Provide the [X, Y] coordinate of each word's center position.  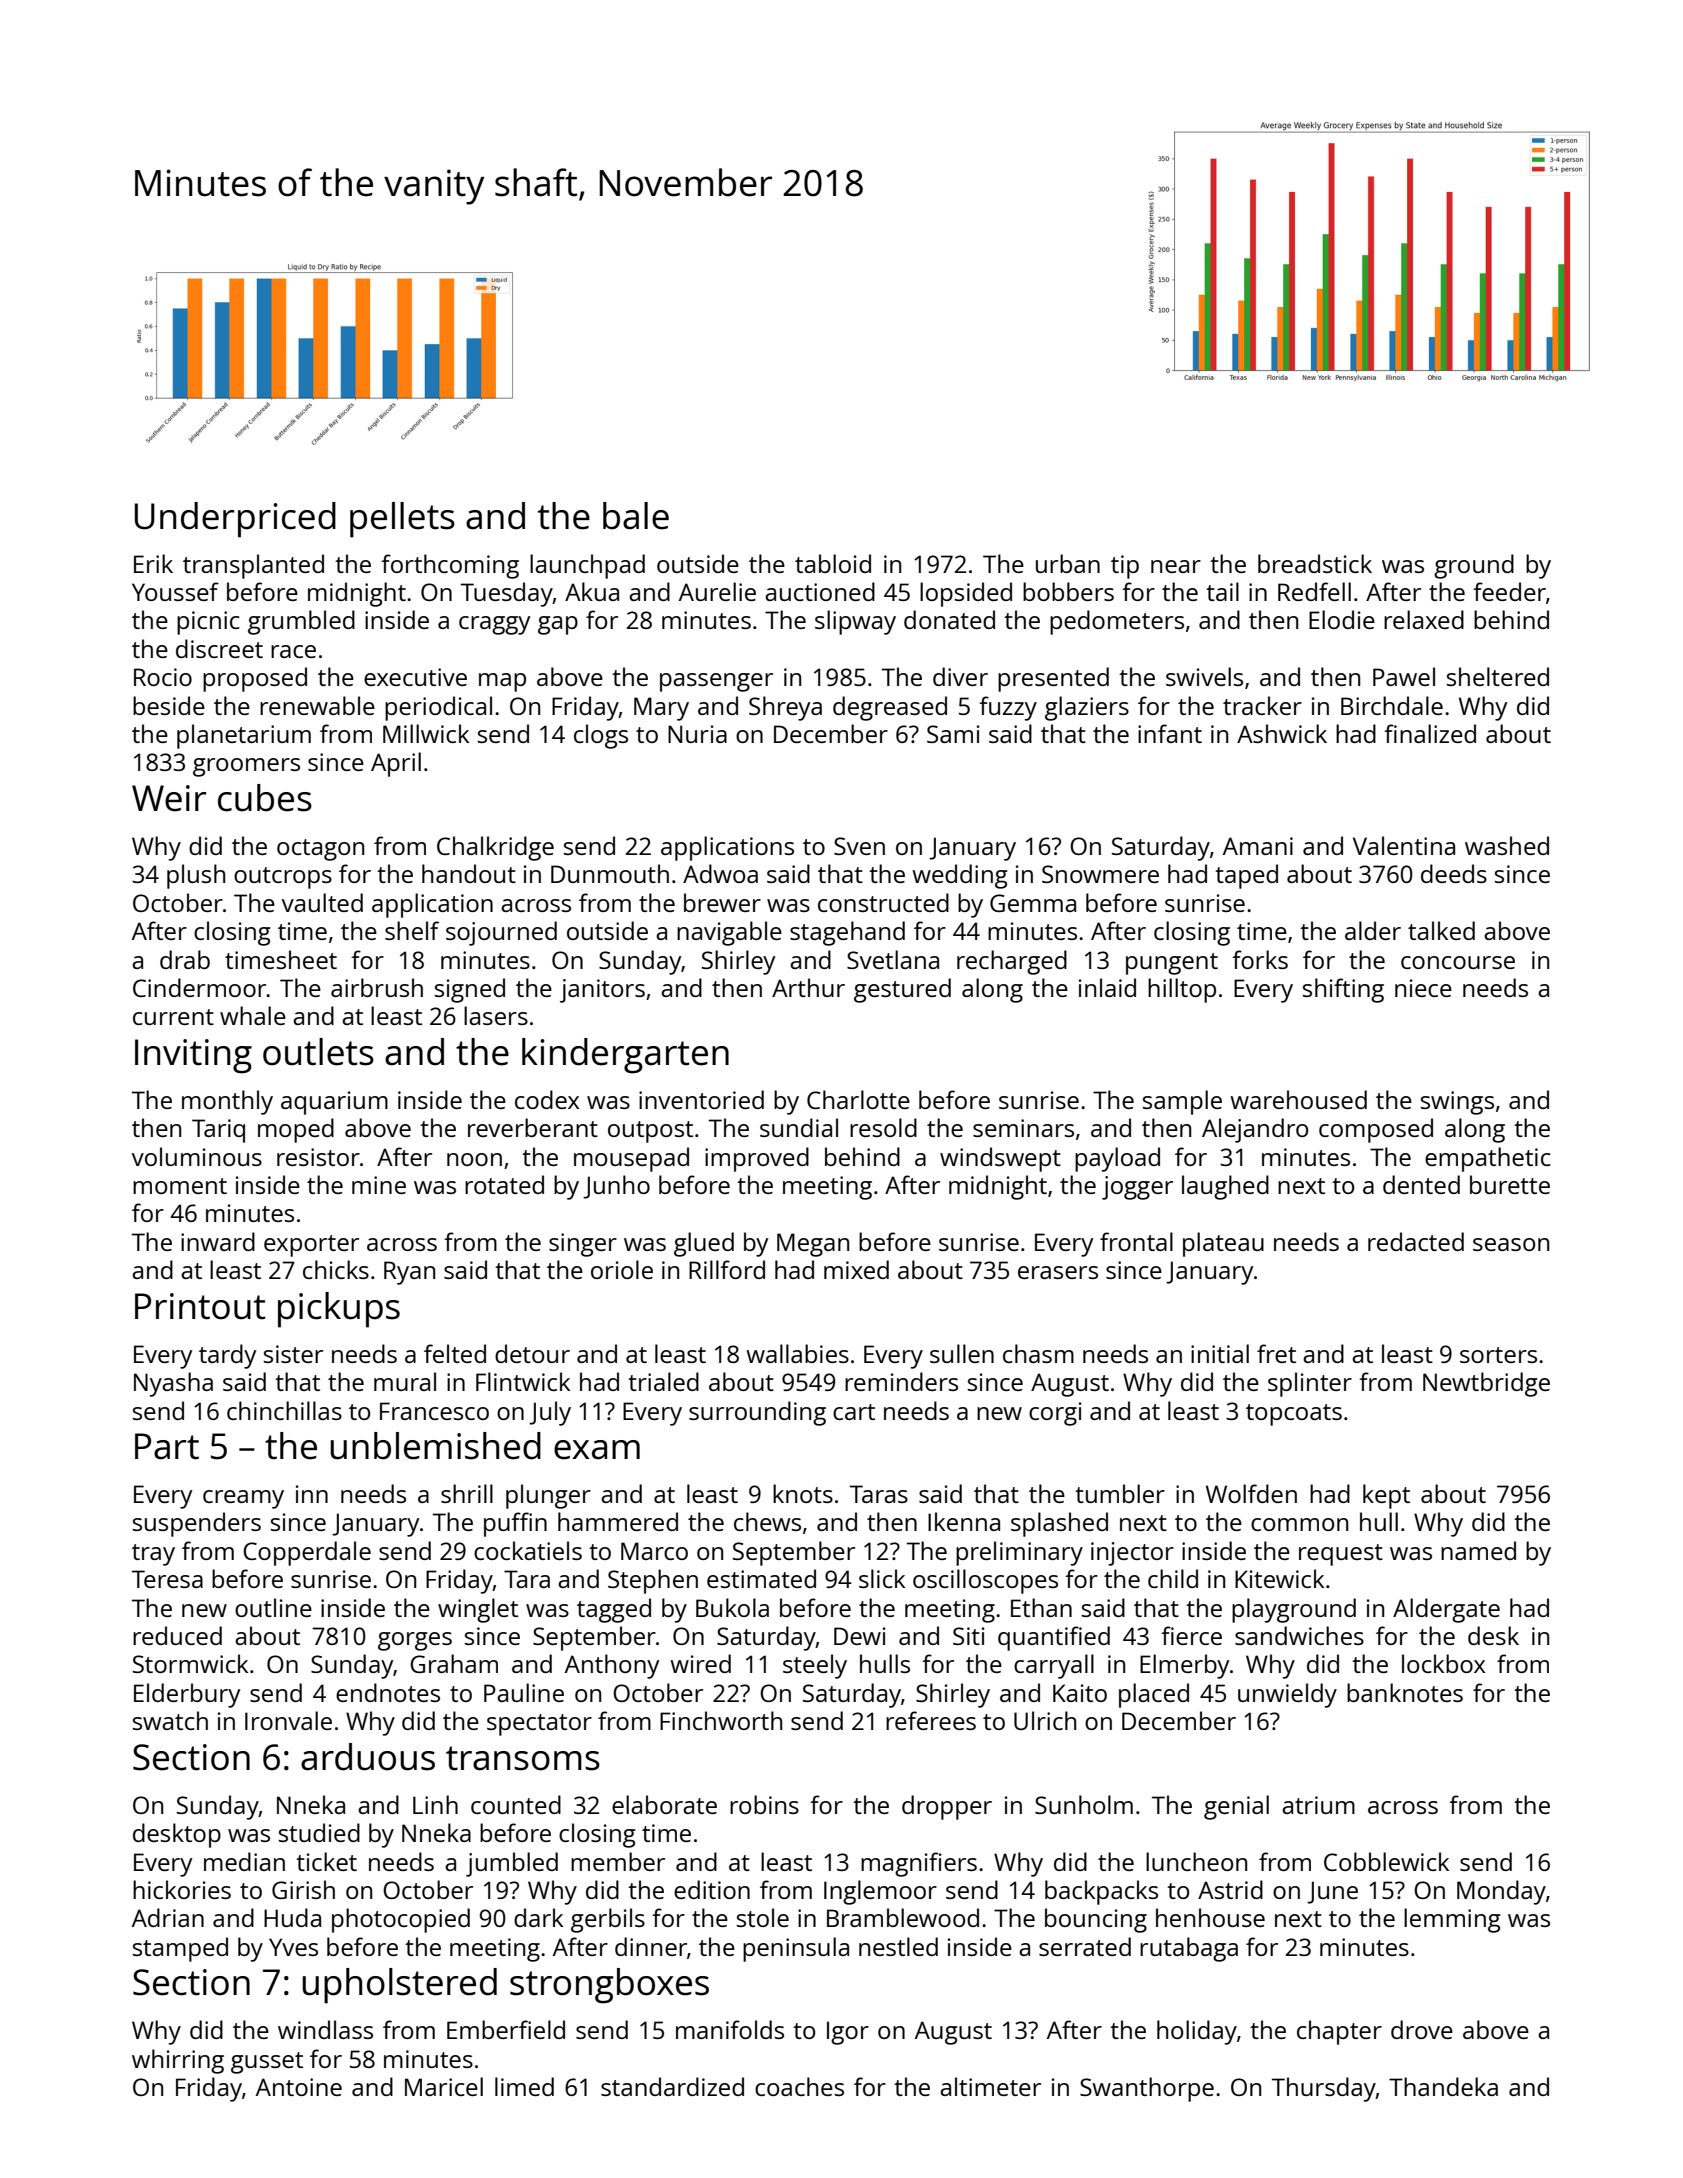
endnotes [388, 1692]
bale [636, 516]
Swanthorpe [1147, 2089]
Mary [661, 709]
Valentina [1404, 845]
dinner [651, 1946]
